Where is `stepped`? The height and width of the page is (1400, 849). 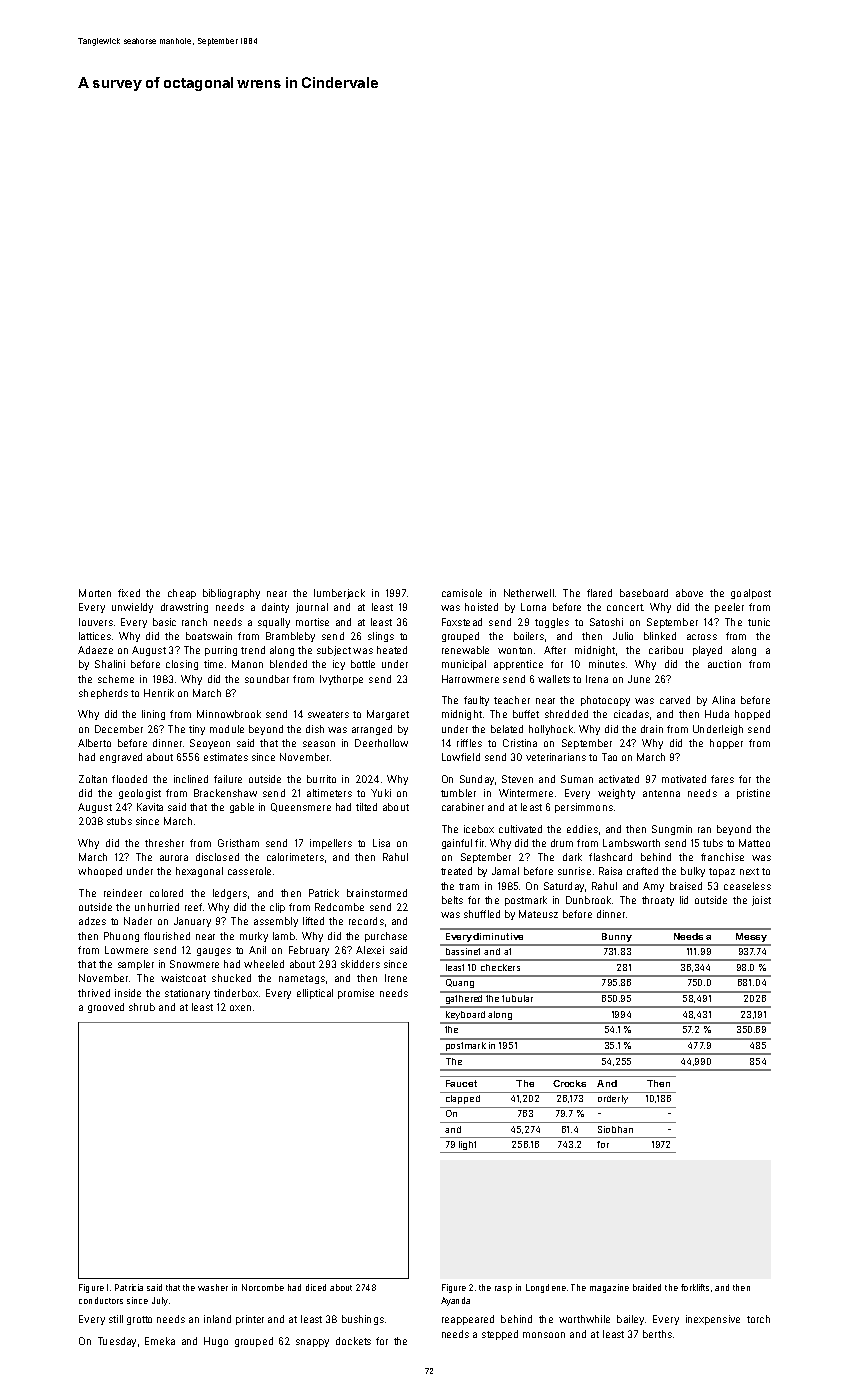 stepped is located at coordinates (500, 1335).
